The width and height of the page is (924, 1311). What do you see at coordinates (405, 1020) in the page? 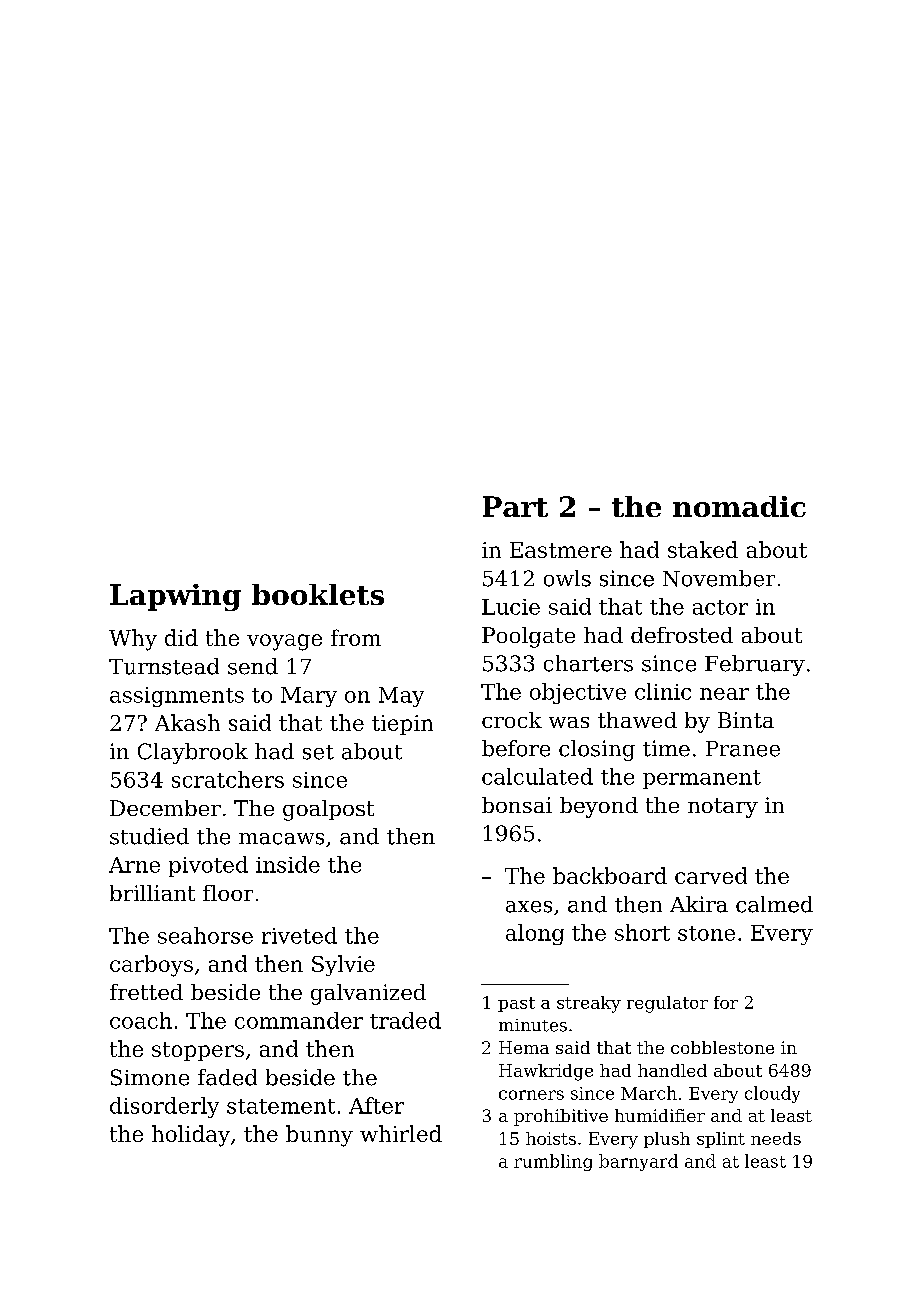
I see `traded` at bounding box center [405, 1020].
